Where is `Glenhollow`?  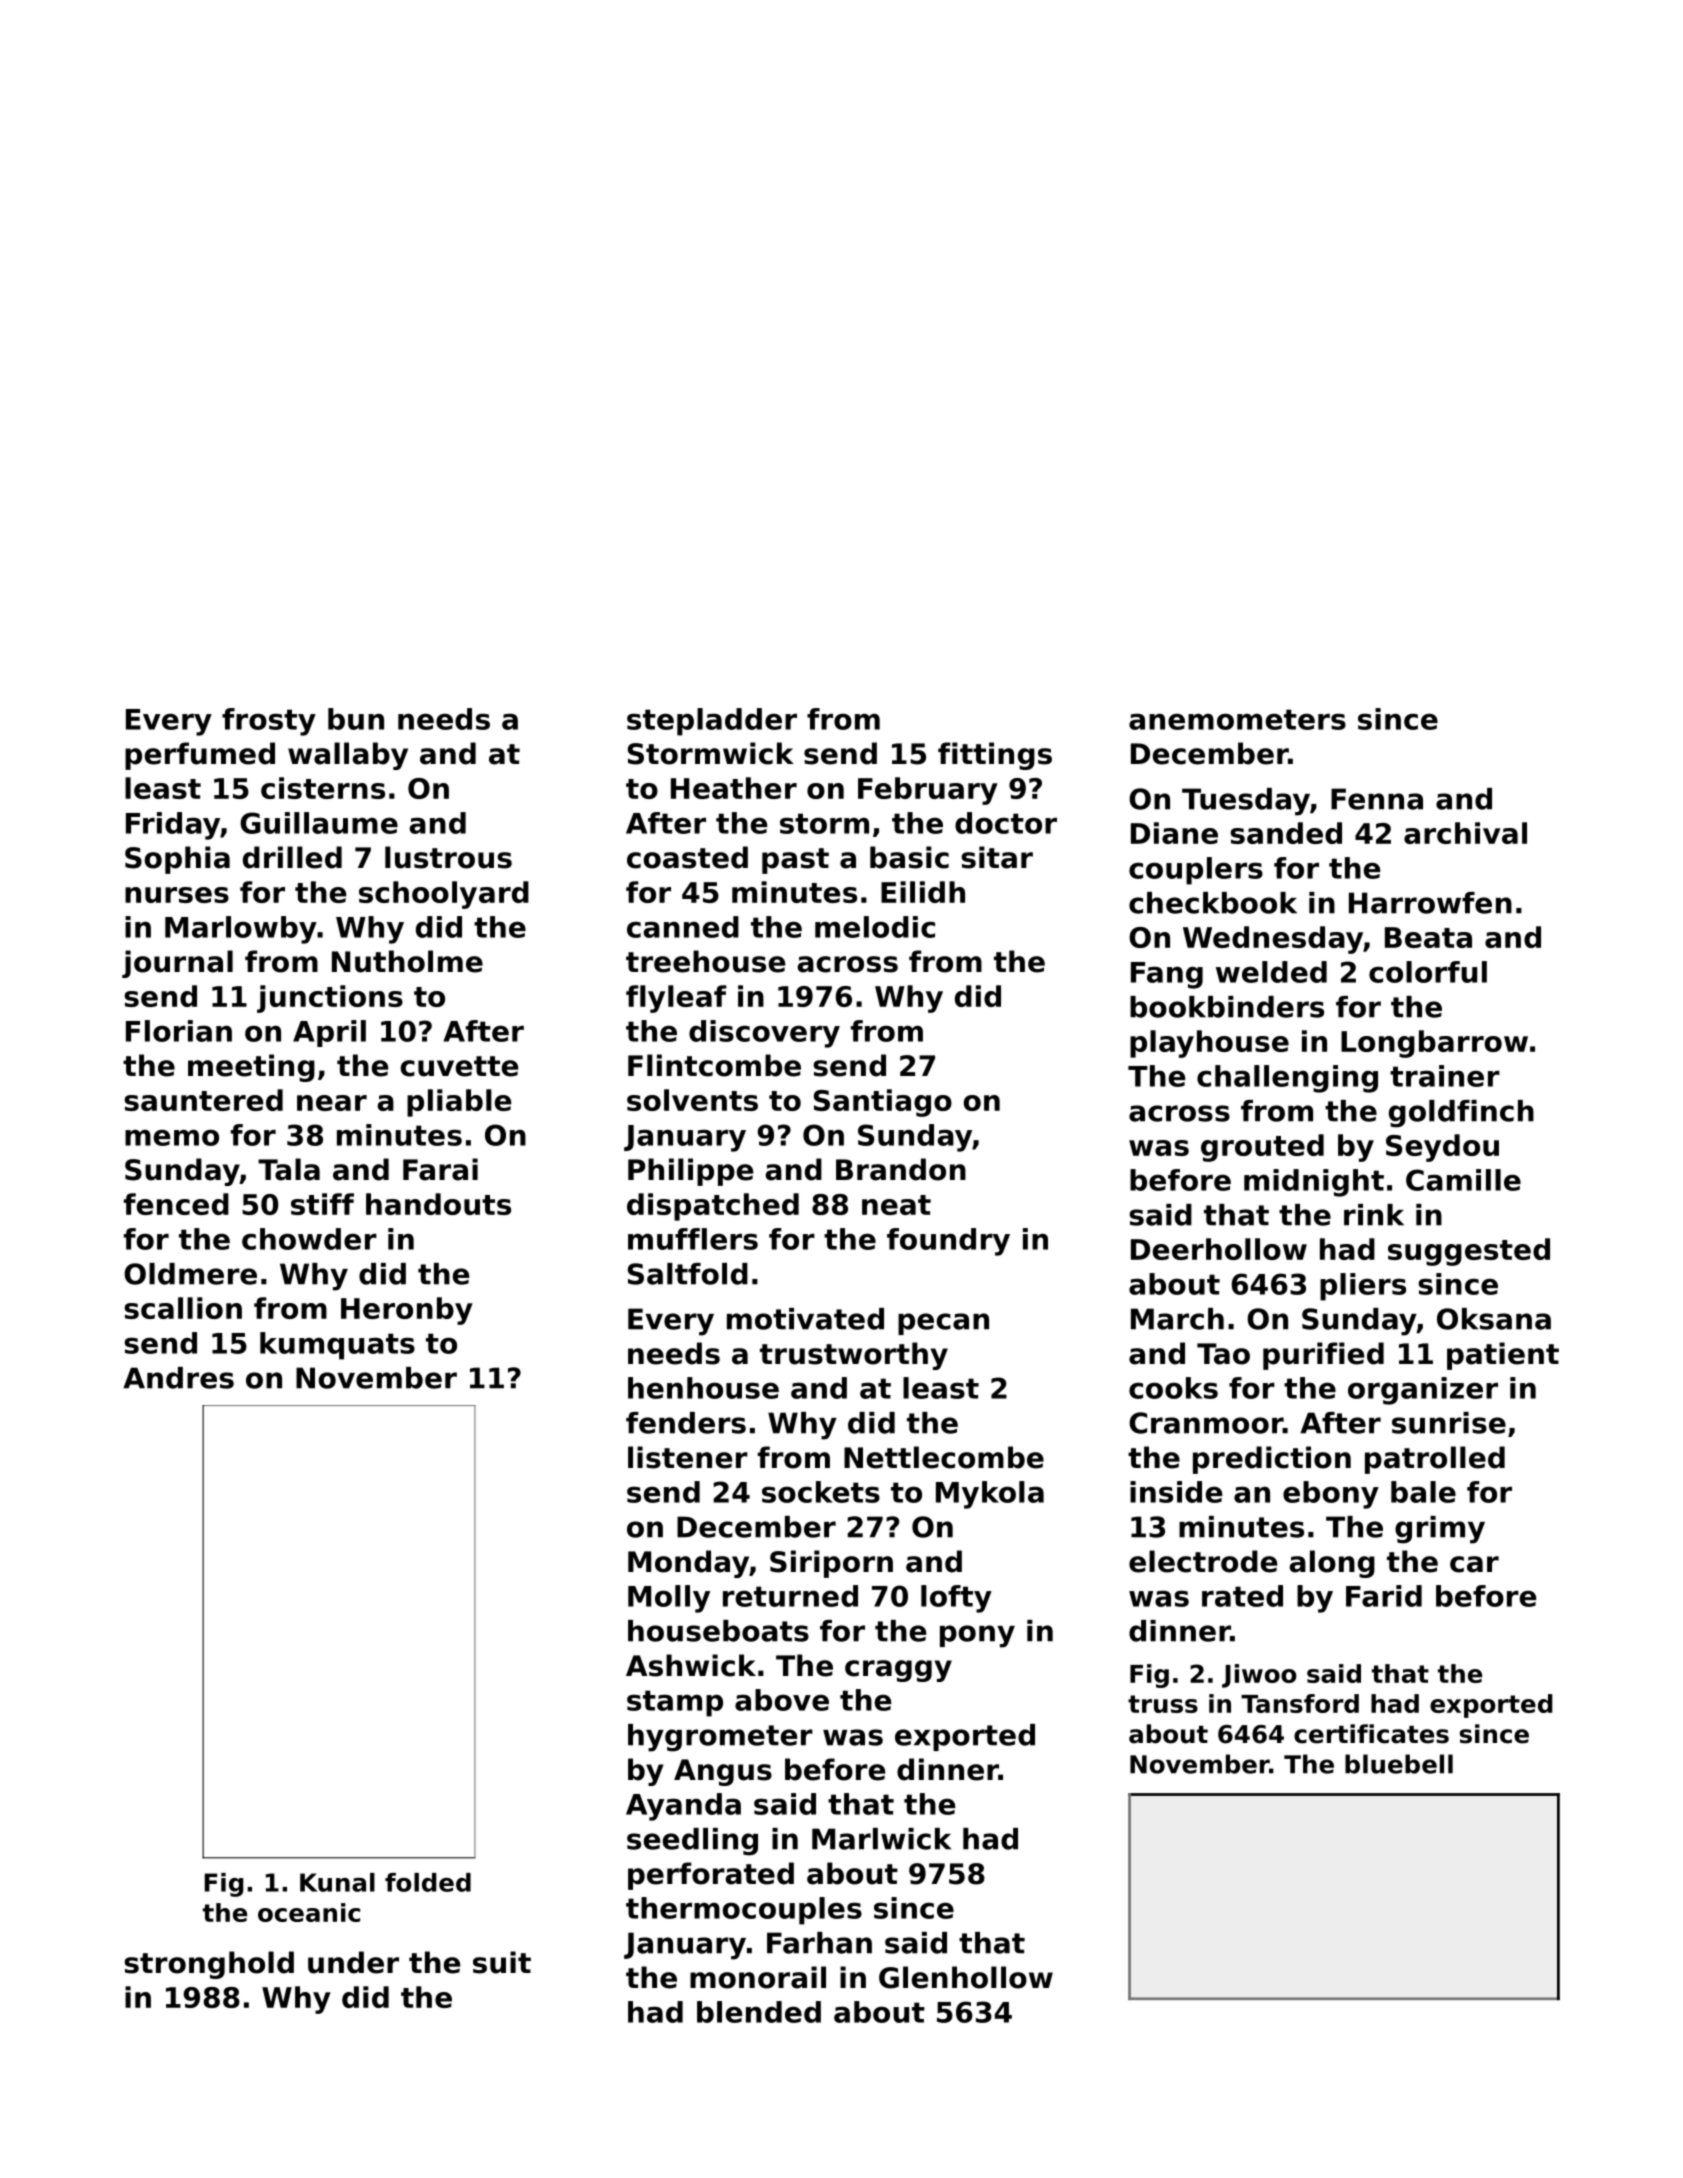
Glenhollow is located at coordinates (966, 1977).
